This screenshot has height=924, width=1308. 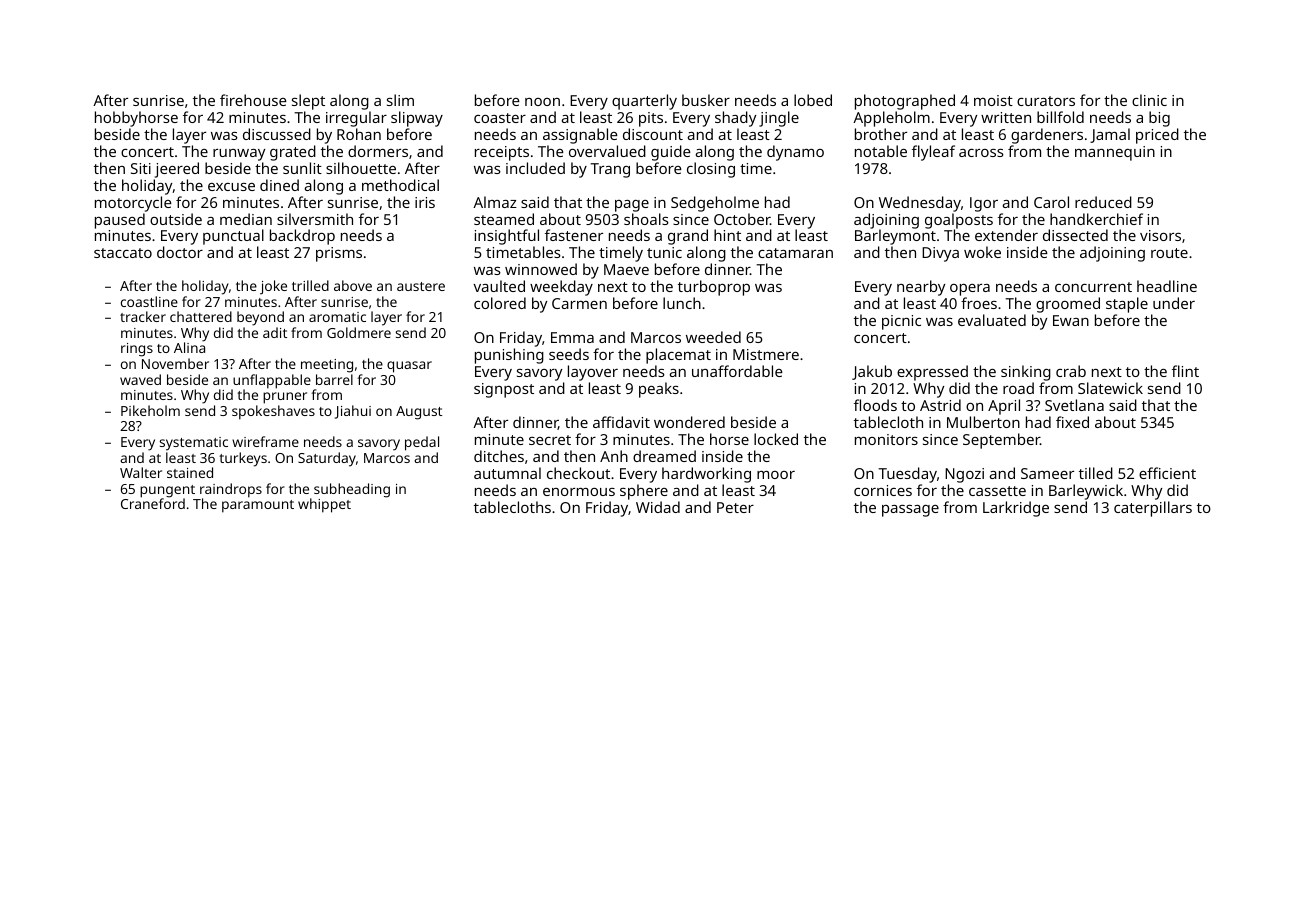 I want to click on irregular, so click(x=356, y=119).
